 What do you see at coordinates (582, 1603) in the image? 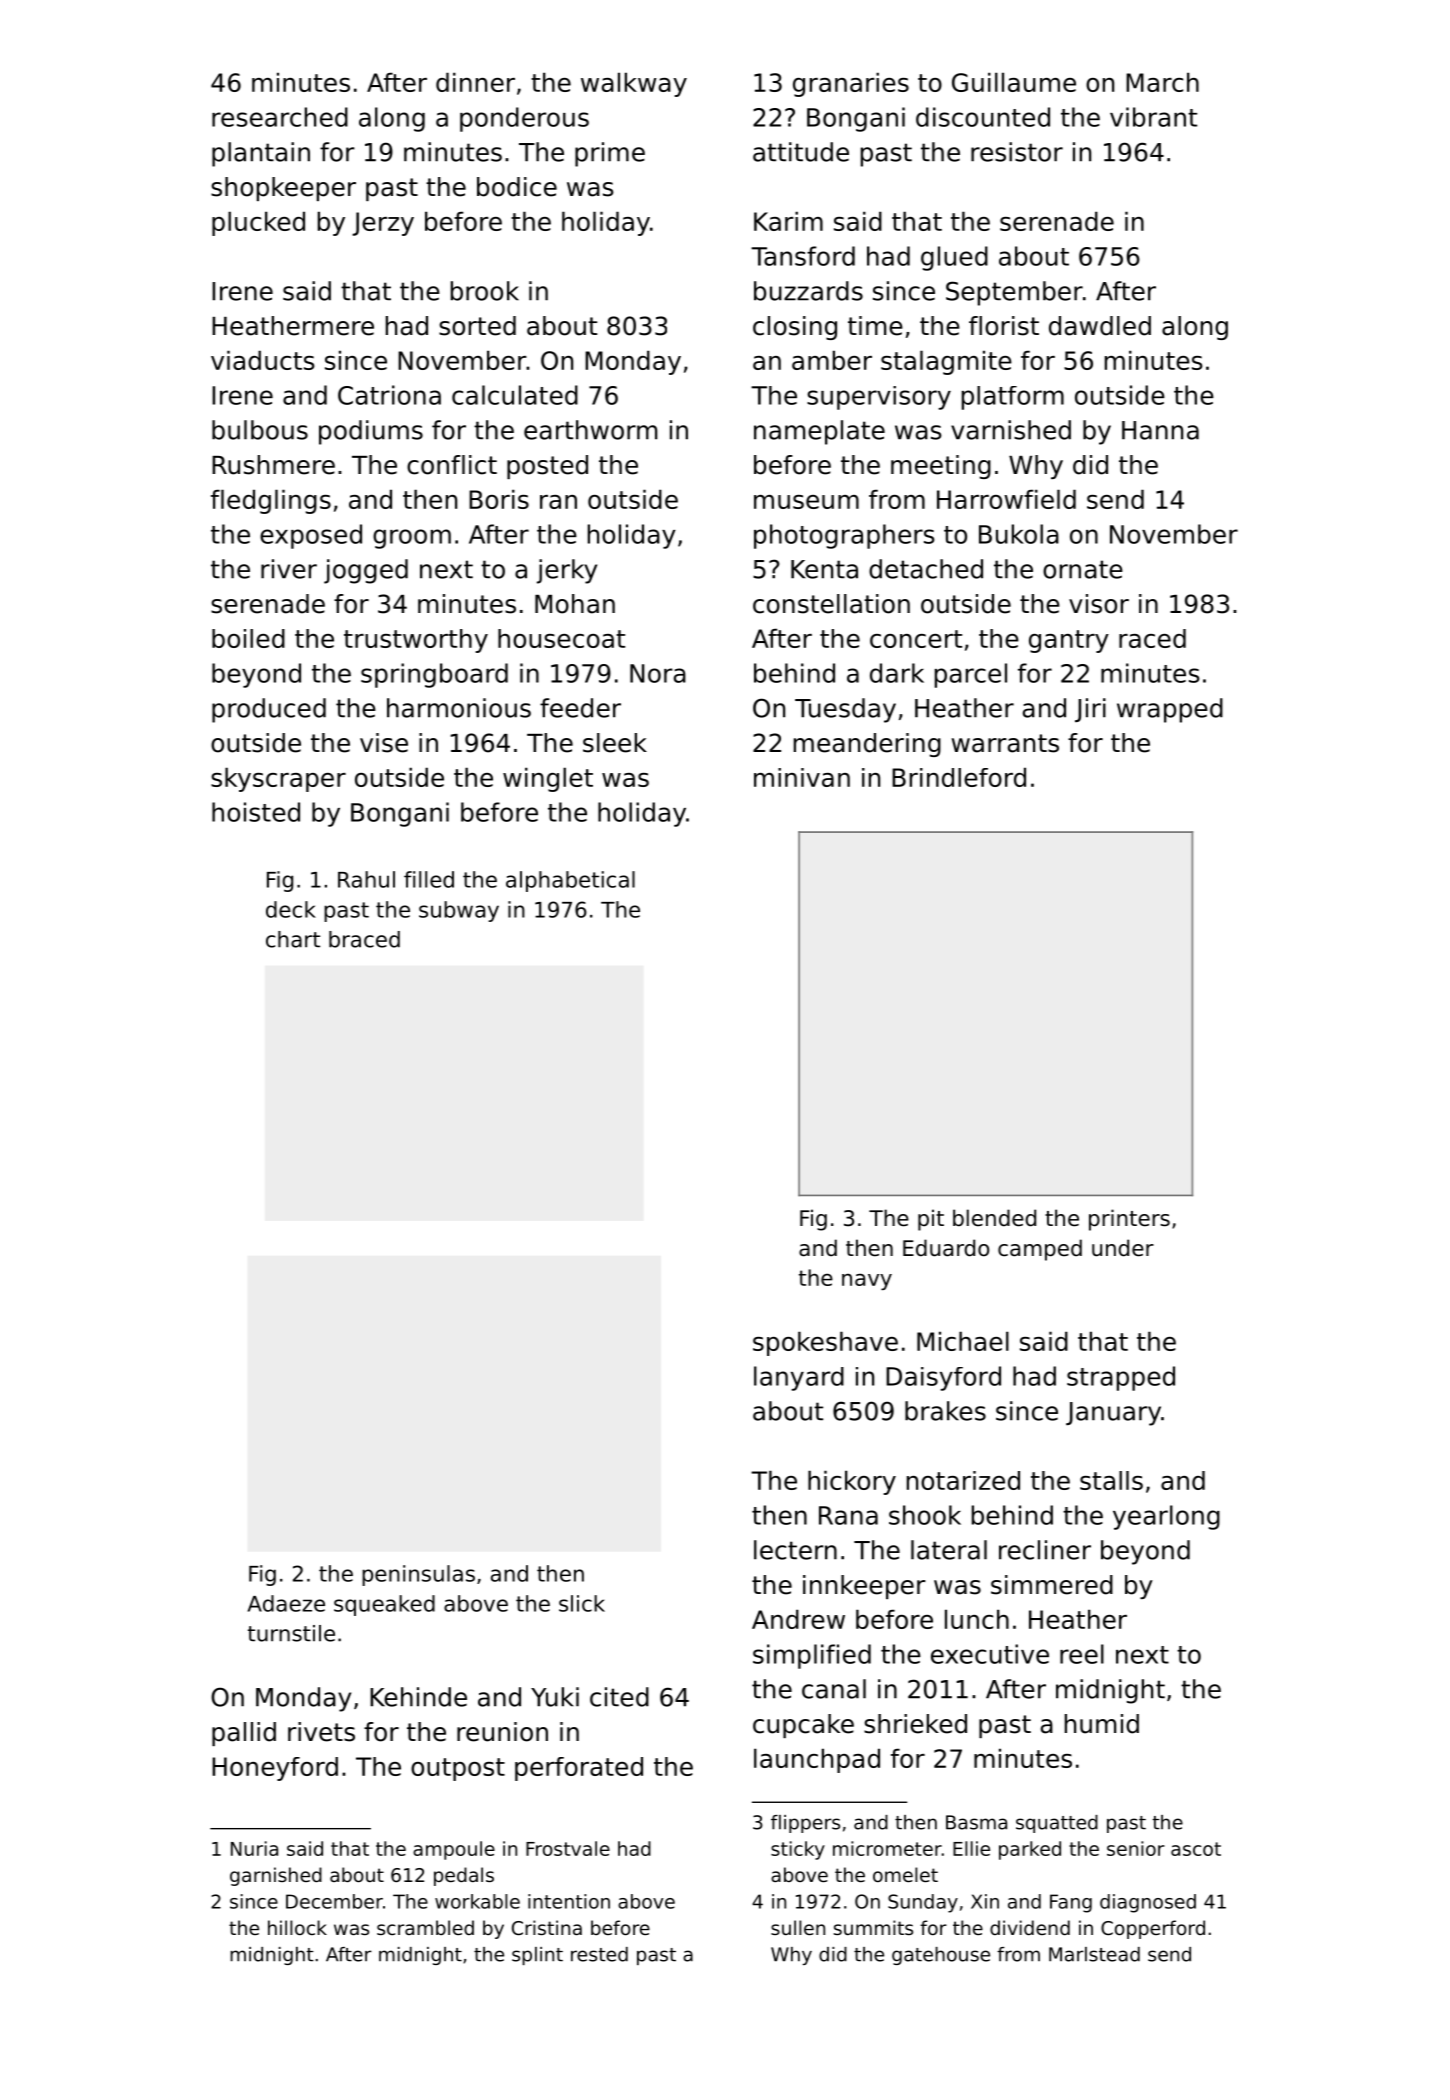
I see `slick` at bounding box center [582, 1603].
